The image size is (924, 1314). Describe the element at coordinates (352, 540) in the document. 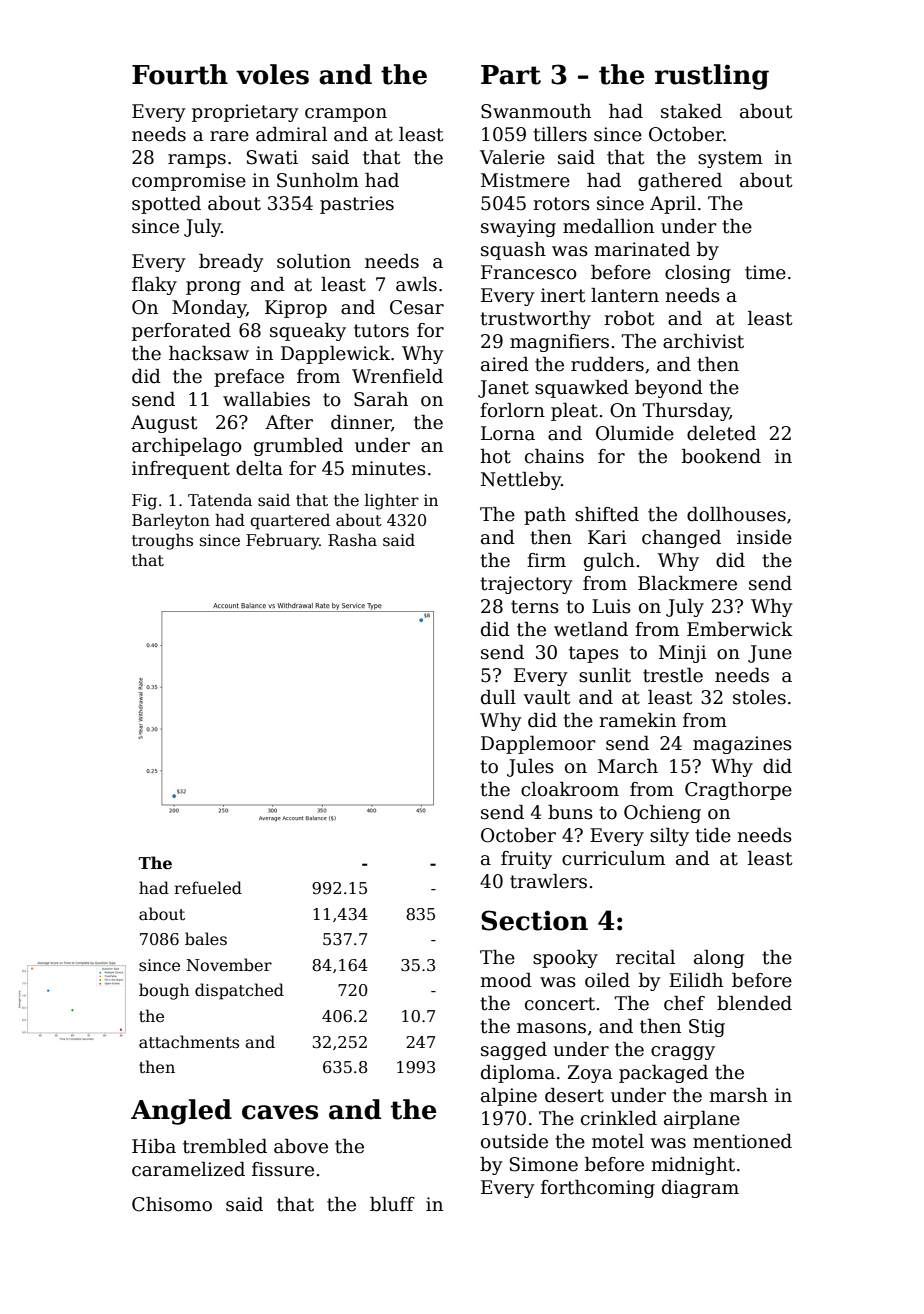

I see `Rasha` at that location.
